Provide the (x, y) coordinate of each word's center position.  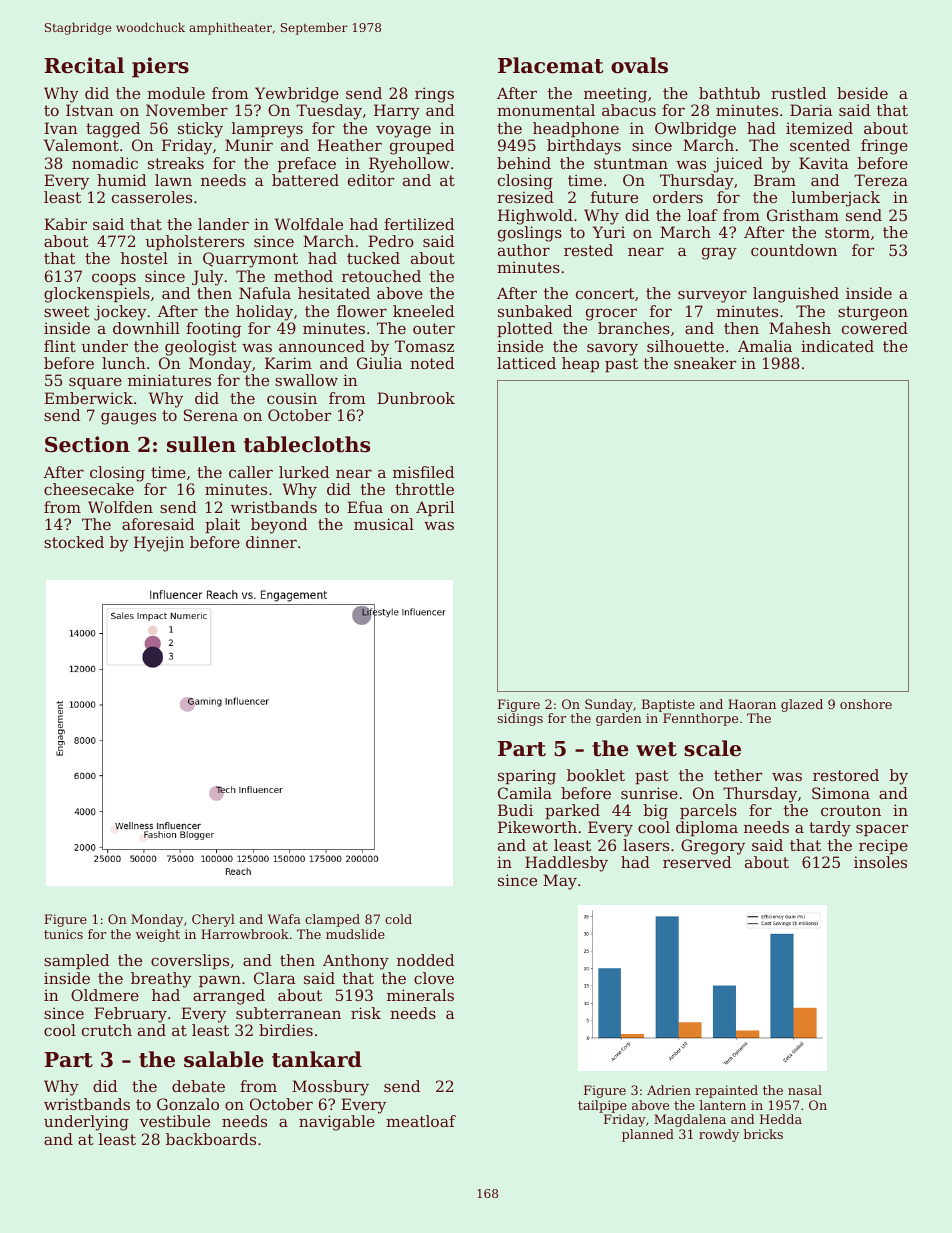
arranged (229, 997)
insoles (880, 862)
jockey (120, 313)
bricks (763, 1134)
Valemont (81, 145)
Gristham (803, 215)
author (524, 250)
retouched (381, 276)
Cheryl (213, 920)
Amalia (765, 346)
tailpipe (602, 1106)
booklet (596, 775)
